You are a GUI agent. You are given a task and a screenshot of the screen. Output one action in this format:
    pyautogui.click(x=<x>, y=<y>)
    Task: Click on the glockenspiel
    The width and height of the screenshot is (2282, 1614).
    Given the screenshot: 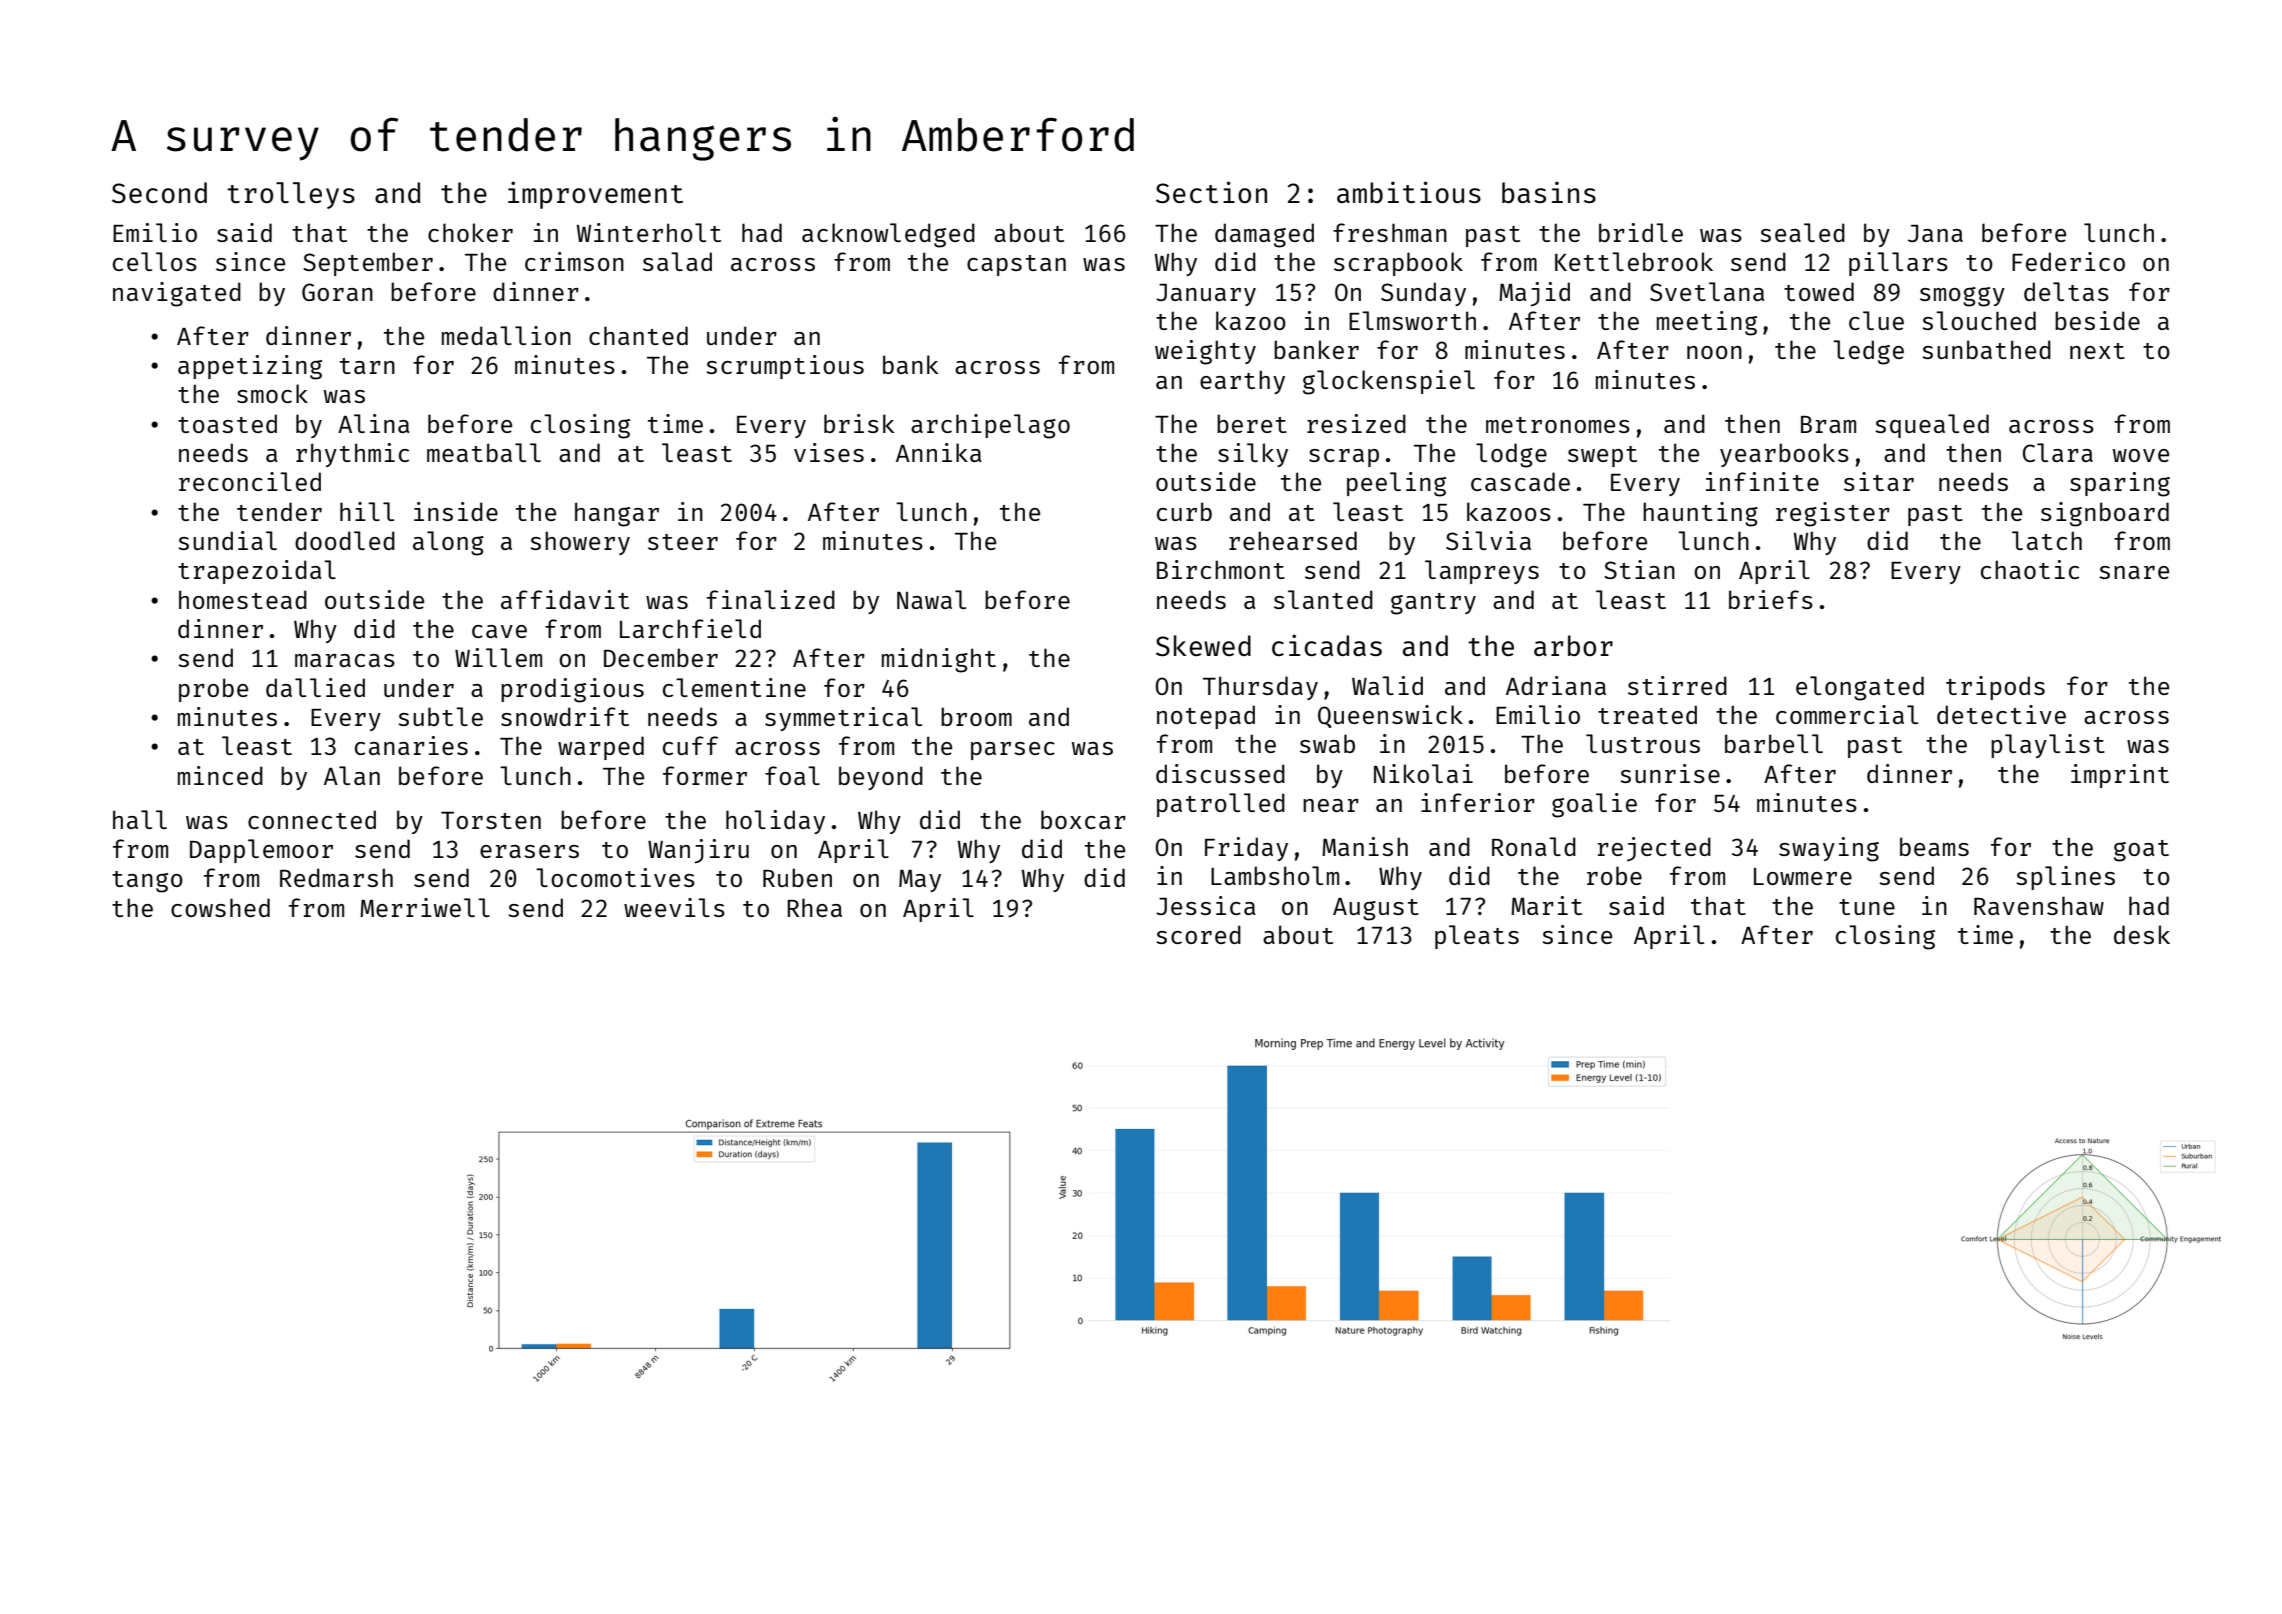 What is the action you would take?
    pyautogui.click(x=1389, y=382)
